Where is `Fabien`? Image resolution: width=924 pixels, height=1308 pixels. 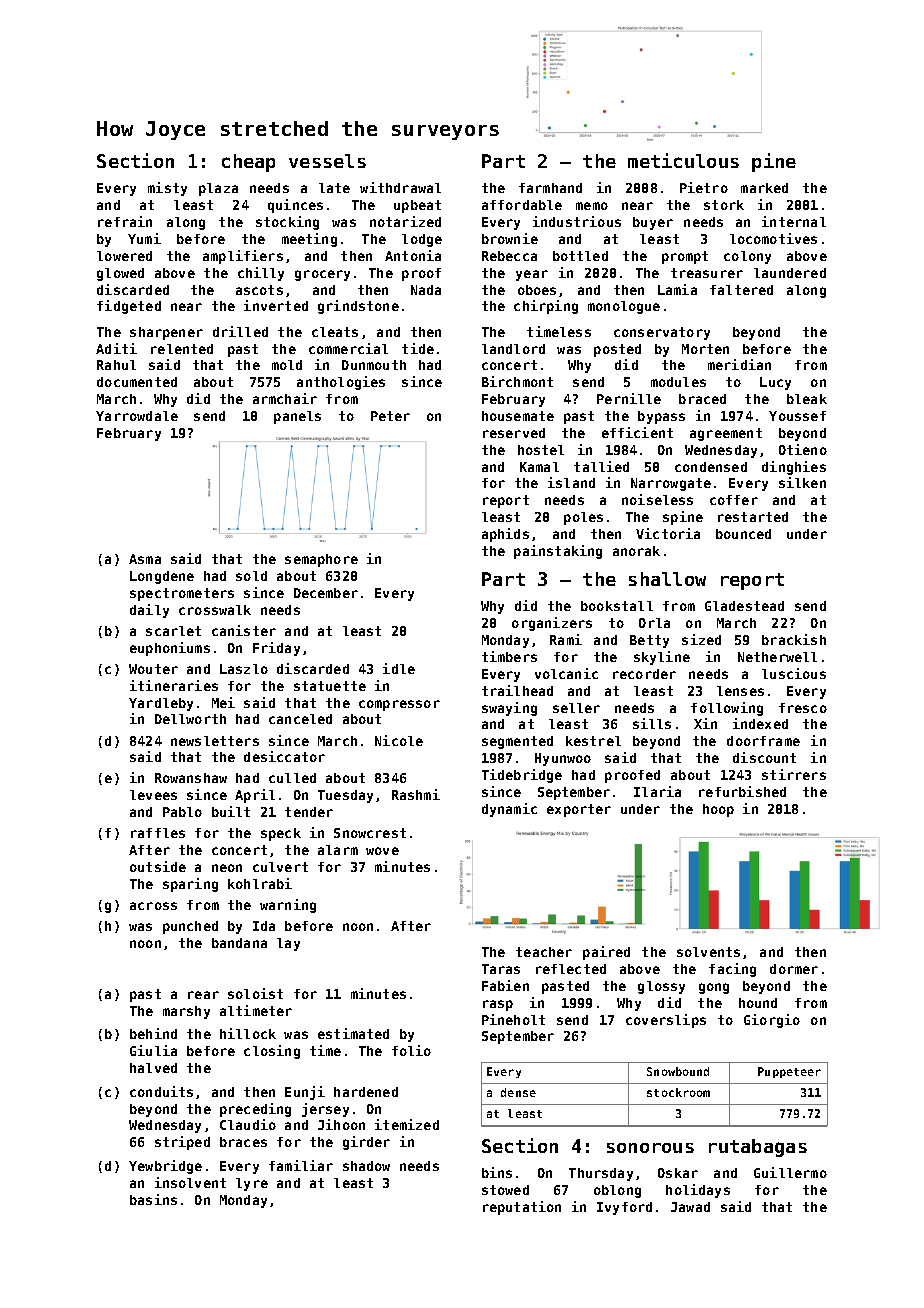
Fabien is located at coordinates (505, 985).
